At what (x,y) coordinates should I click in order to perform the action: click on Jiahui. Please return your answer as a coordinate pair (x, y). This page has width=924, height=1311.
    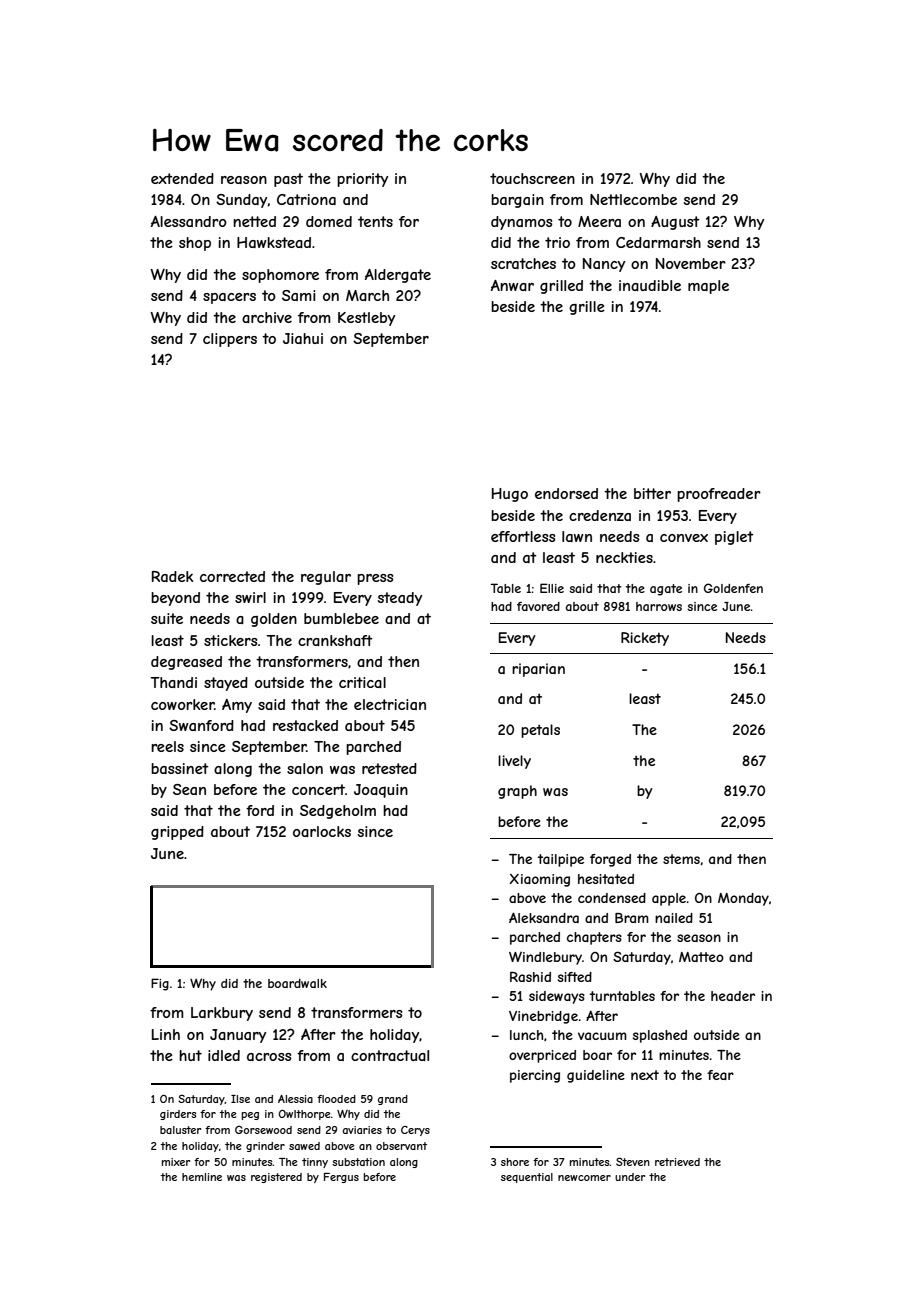
    Looking at the image, I should click on (303, 338).
